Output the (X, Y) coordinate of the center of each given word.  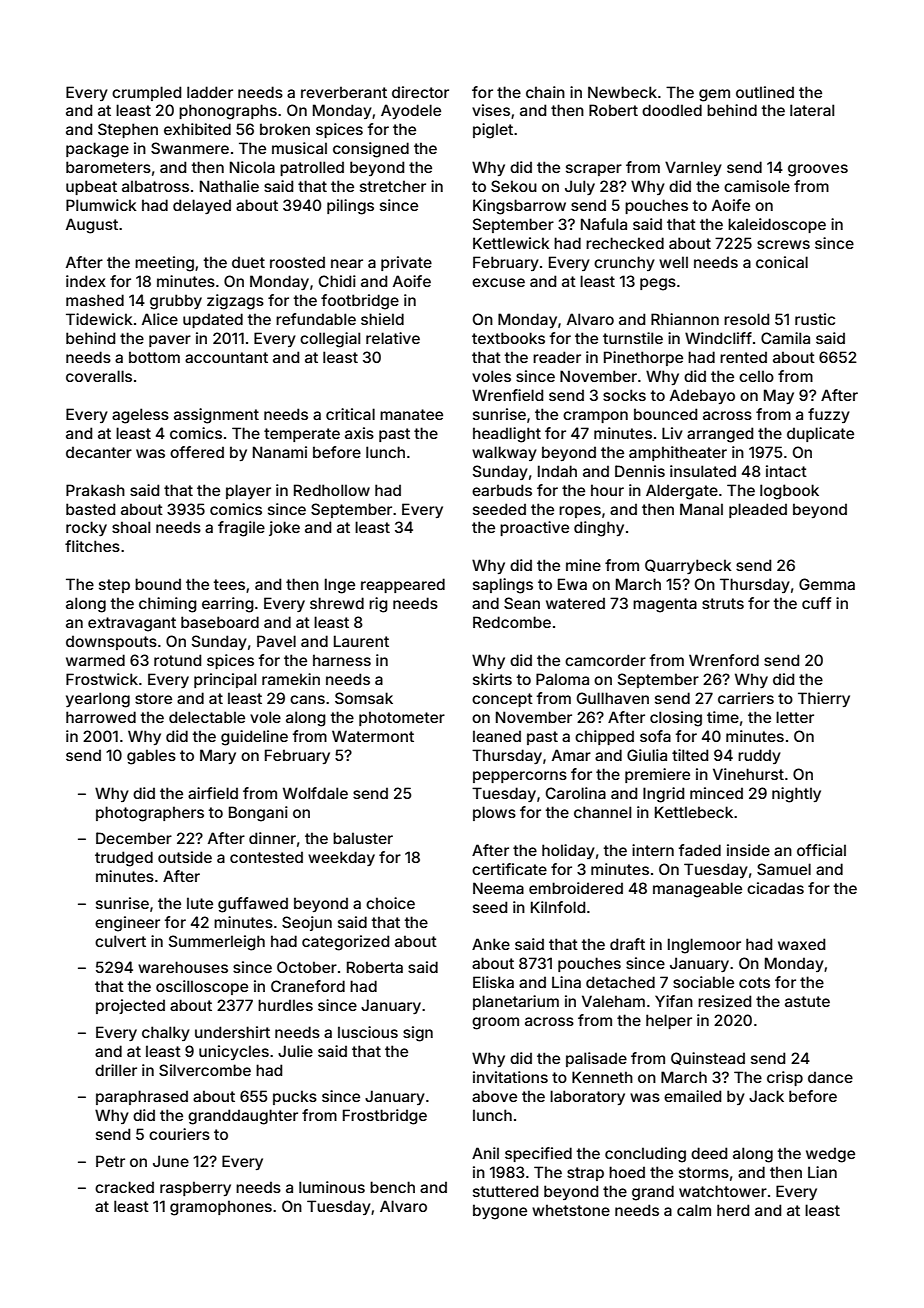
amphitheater (678, 453)
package (97, 150)
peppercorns (520, 777)
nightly (796, 795)
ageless (140, 416)
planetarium (516, 1002)
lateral (812, 110)
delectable (207, 717)
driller (116, 1070)
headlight (507, 435)
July (580, 187)
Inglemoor (704, 946)
